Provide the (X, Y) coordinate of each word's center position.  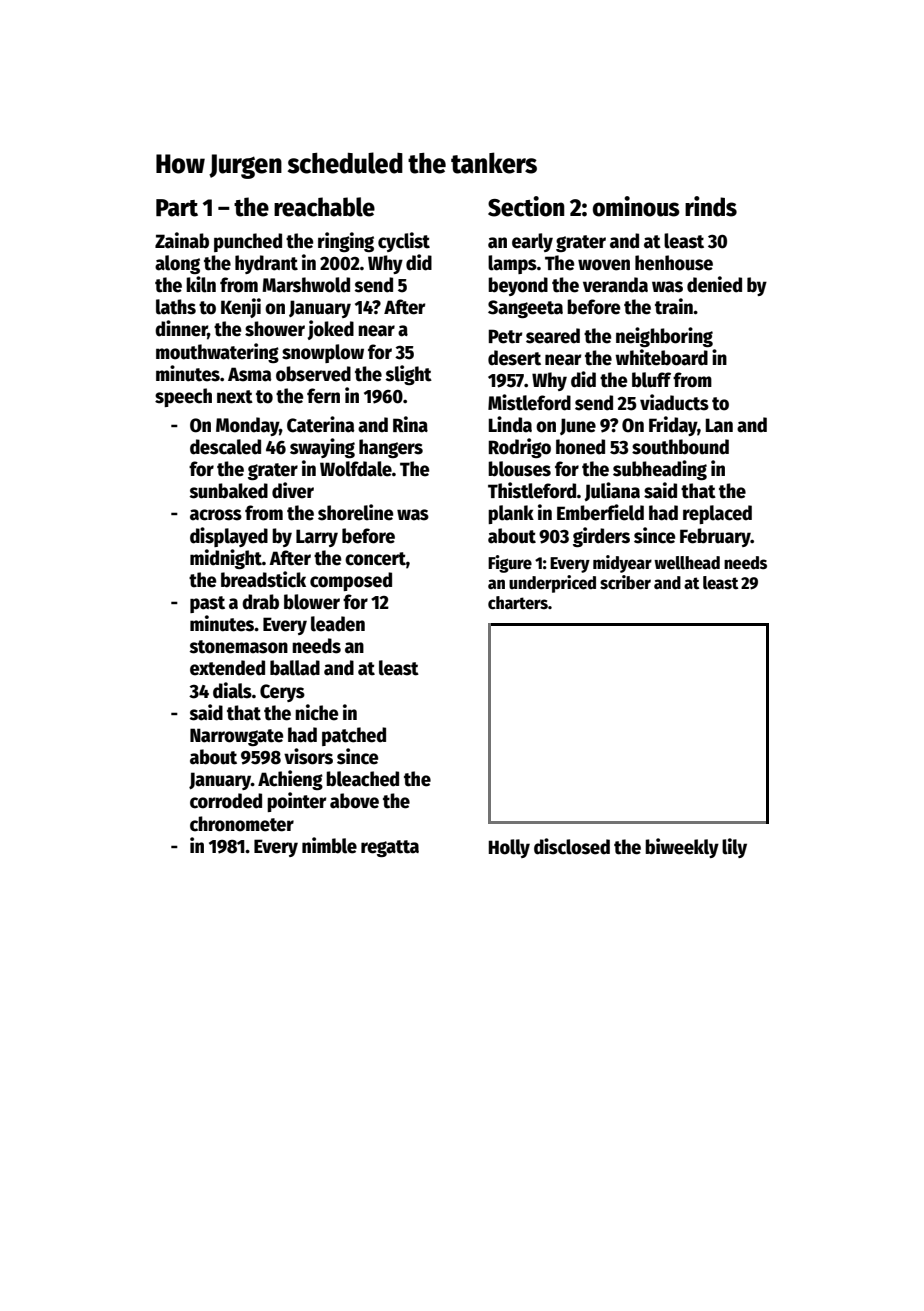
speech (183, 397)
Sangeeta (525, 309)
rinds (711, 206)
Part (177, 208)
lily (734, 848)
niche (317, 712)
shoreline (356, 512)
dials (232, 690)
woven (604, 265)
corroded (226, 801)
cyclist (404, 242)
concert (375, 559)
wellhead (687, 563)
